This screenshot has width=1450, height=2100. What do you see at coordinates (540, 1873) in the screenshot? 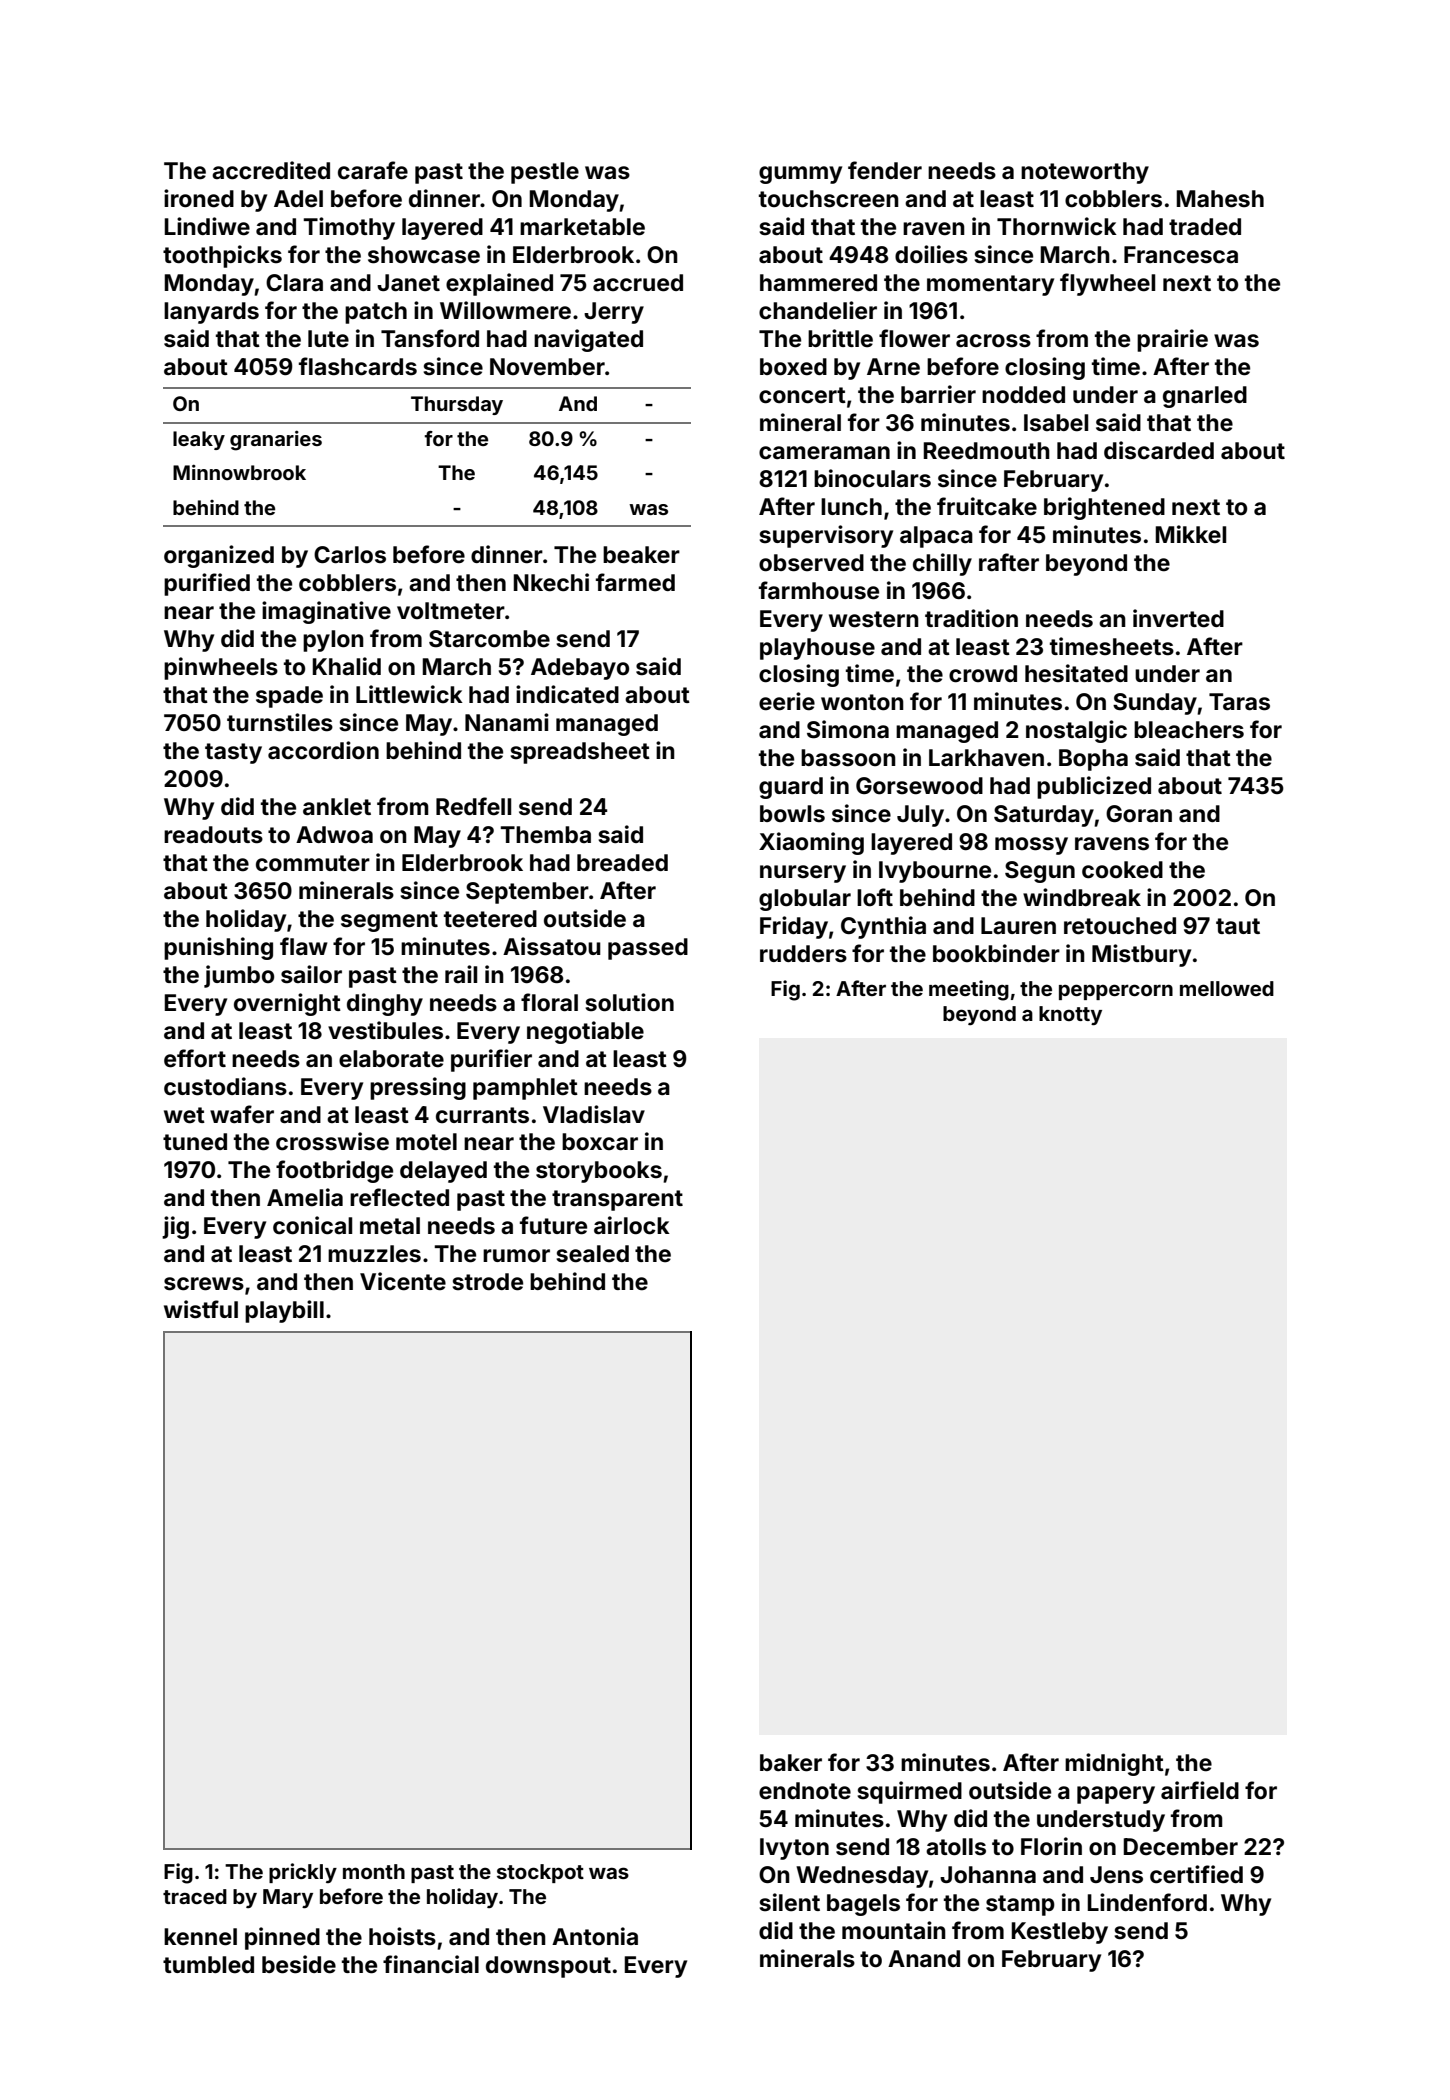
I see `stockpot` at bounding box center [540, 1873].
